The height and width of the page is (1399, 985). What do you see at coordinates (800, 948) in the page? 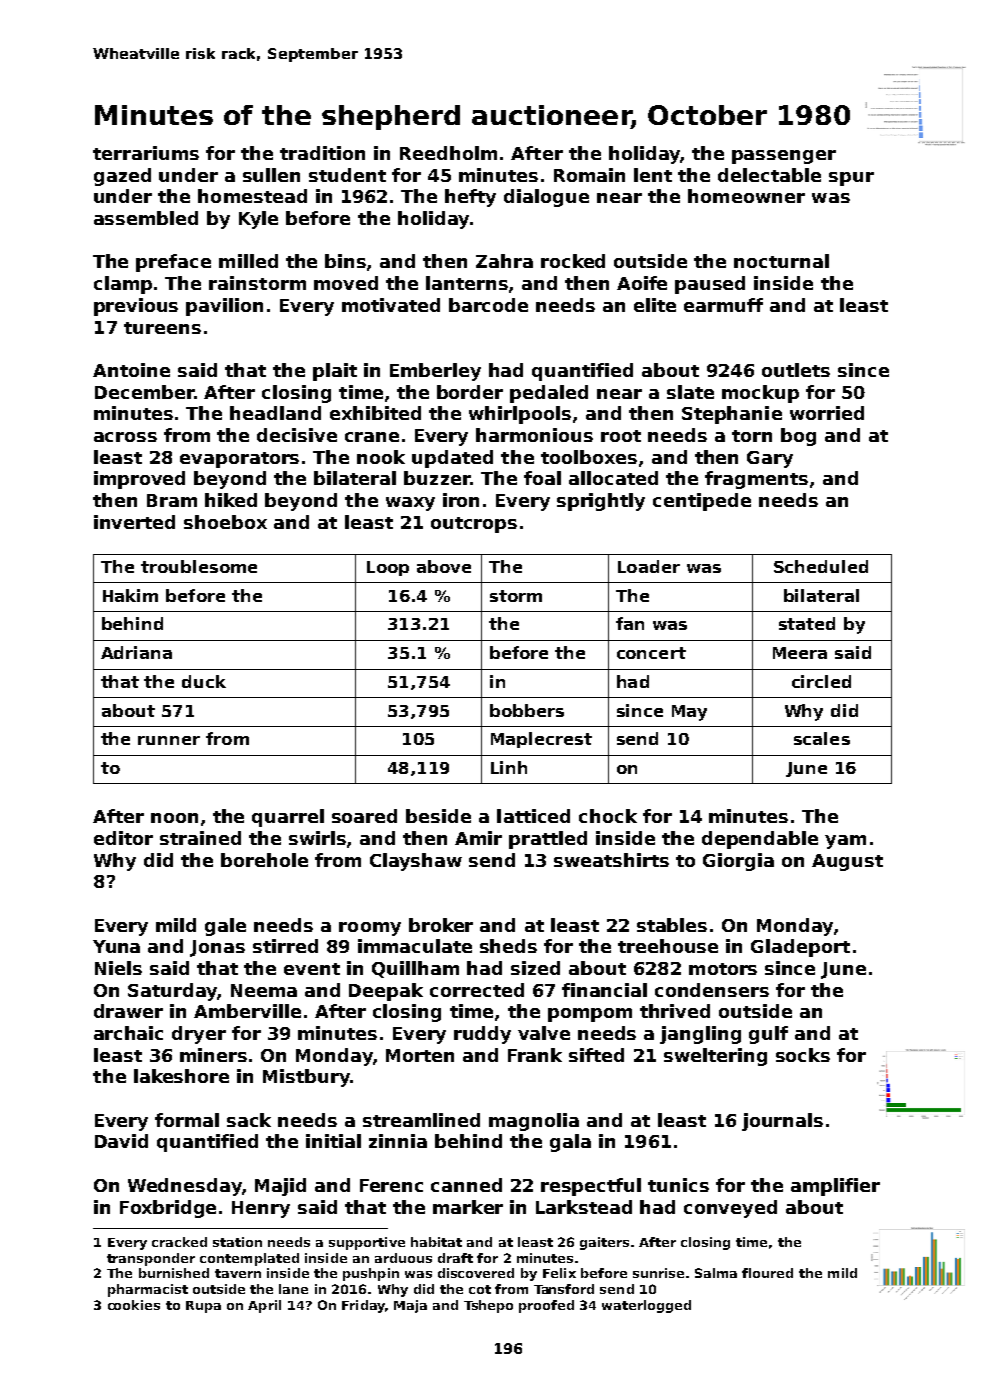
I see `Gladeport` at bounding box center [800, 948].
